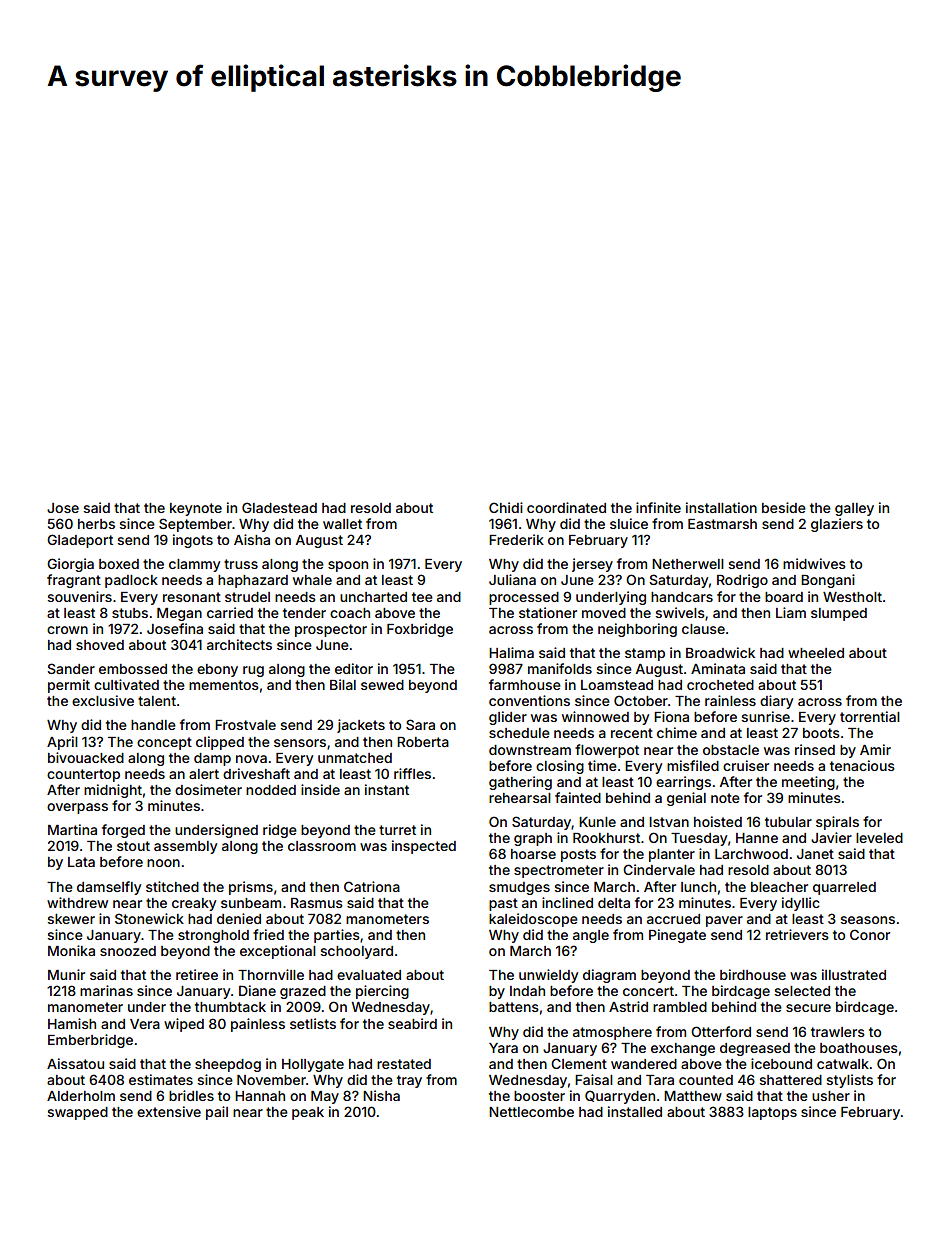  Describe the element at coordinates (100, 645) in the page. I see `shoved` at that location.
